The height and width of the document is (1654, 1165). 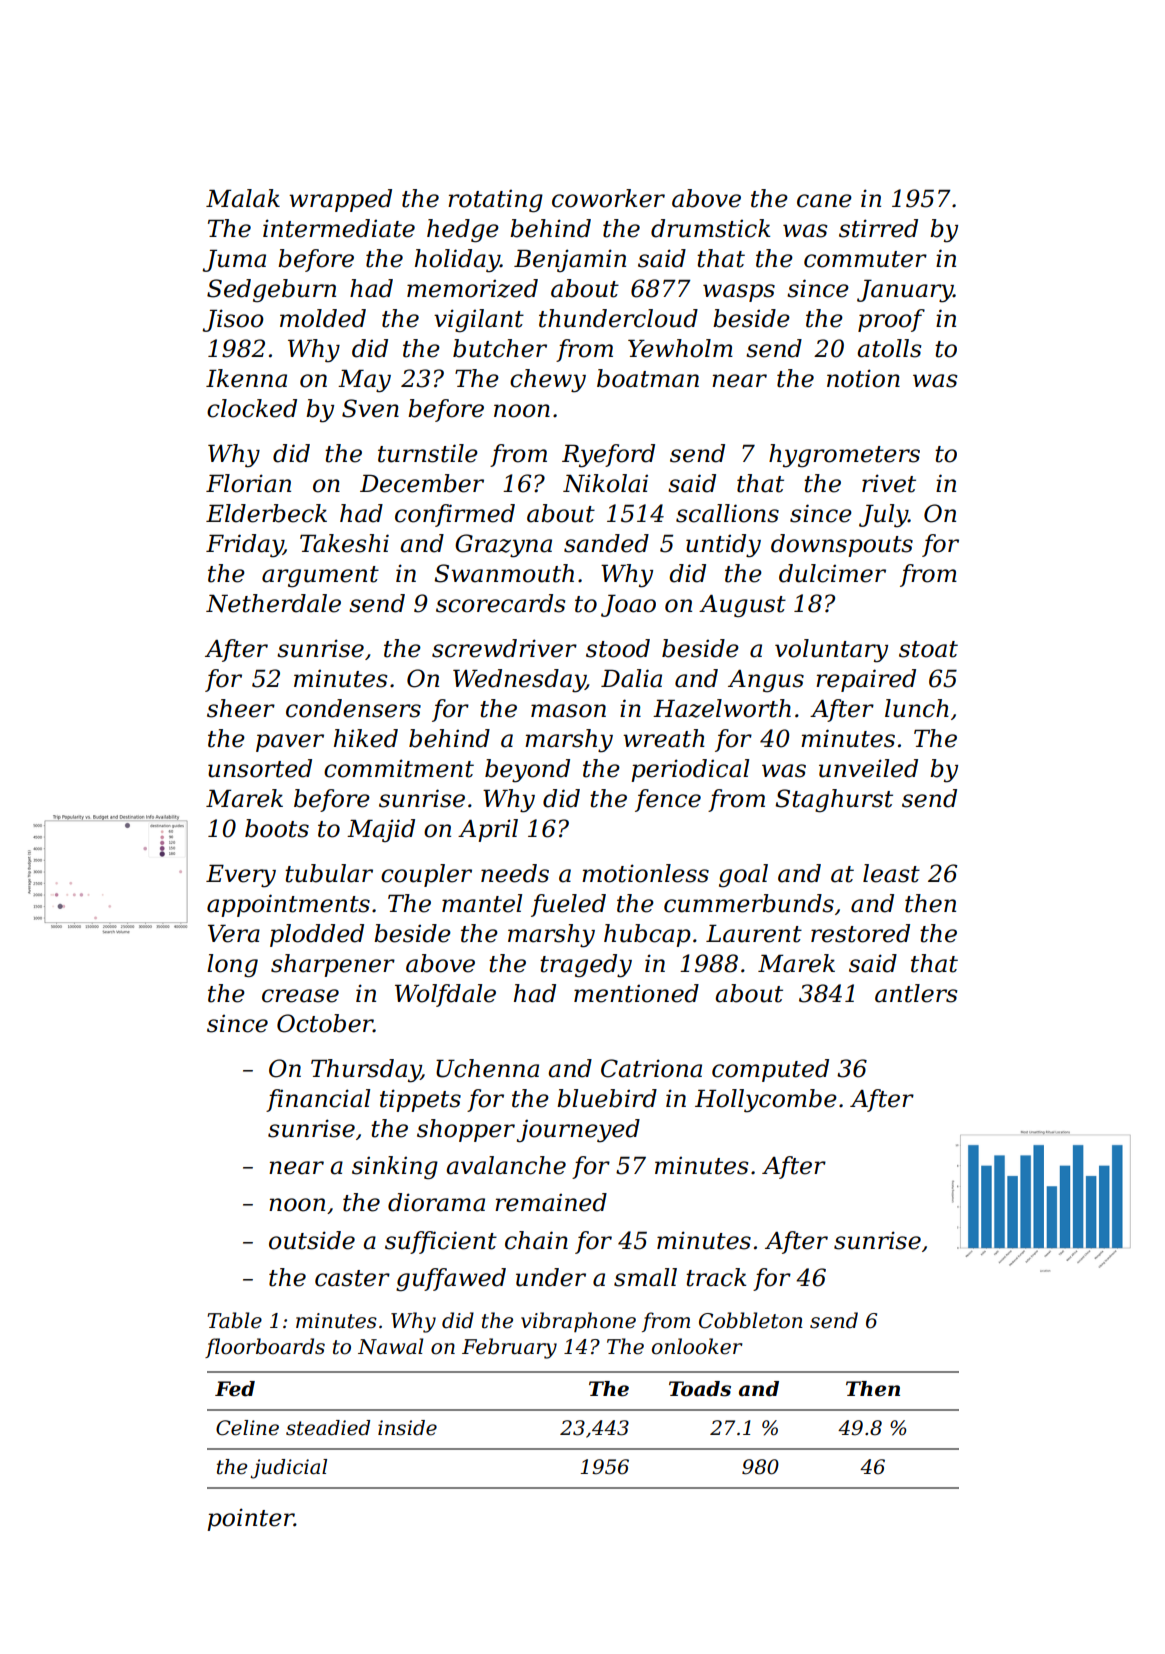 What do you see at coordinates (241, 708) in the document?
I see `sheer` at bounding box center [241, 708].
